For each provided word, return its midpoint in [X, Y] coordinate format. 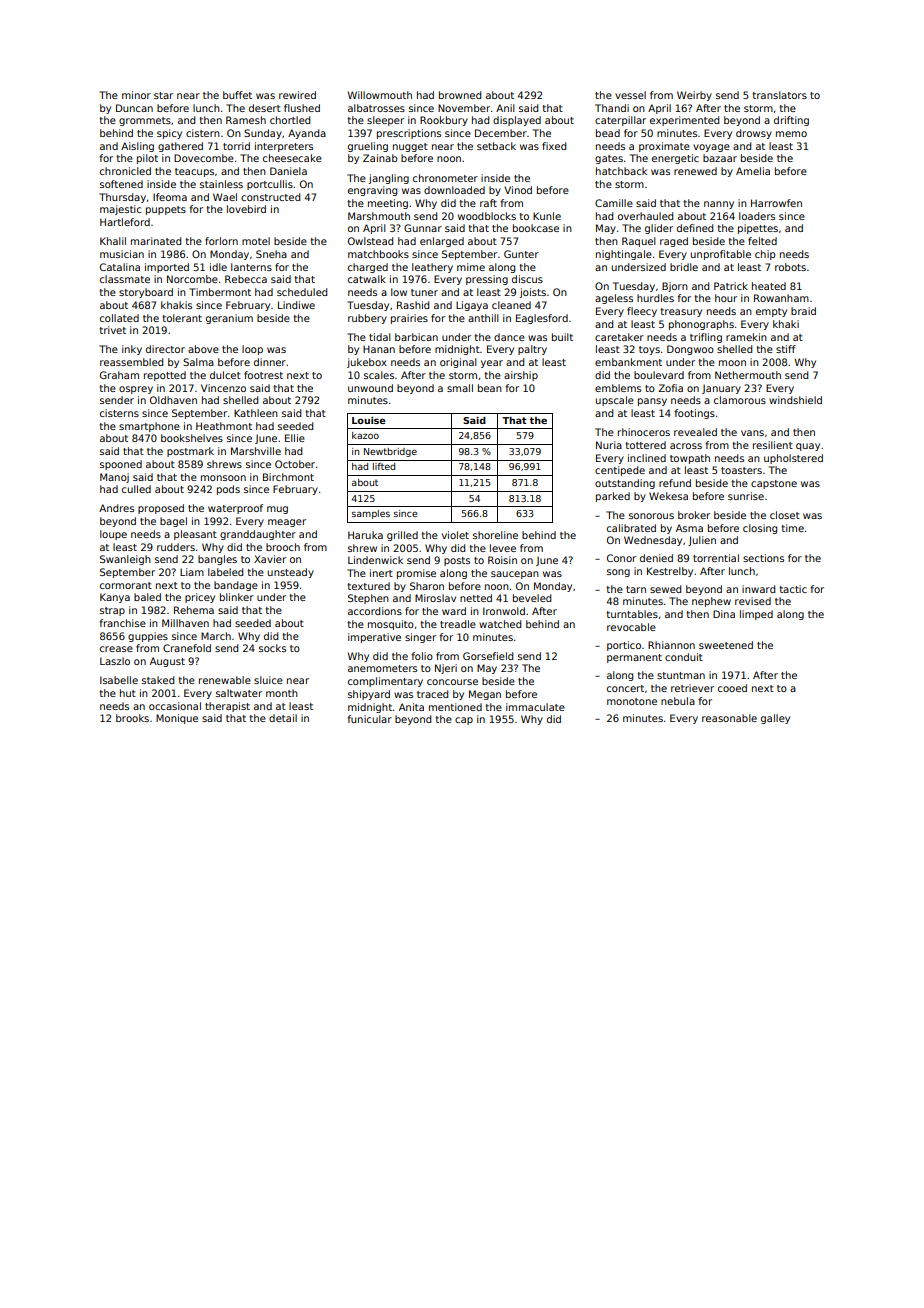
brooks [132, 718]
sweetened [726, 645]
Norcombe [192, 279]
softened [121, 184]
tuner [424, 292]
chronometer [445, 178]
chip [765, 255]
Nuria [609, 445]
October [295, 464]
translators [779, 95]
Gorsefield [488, 656]
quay [808, 447]
